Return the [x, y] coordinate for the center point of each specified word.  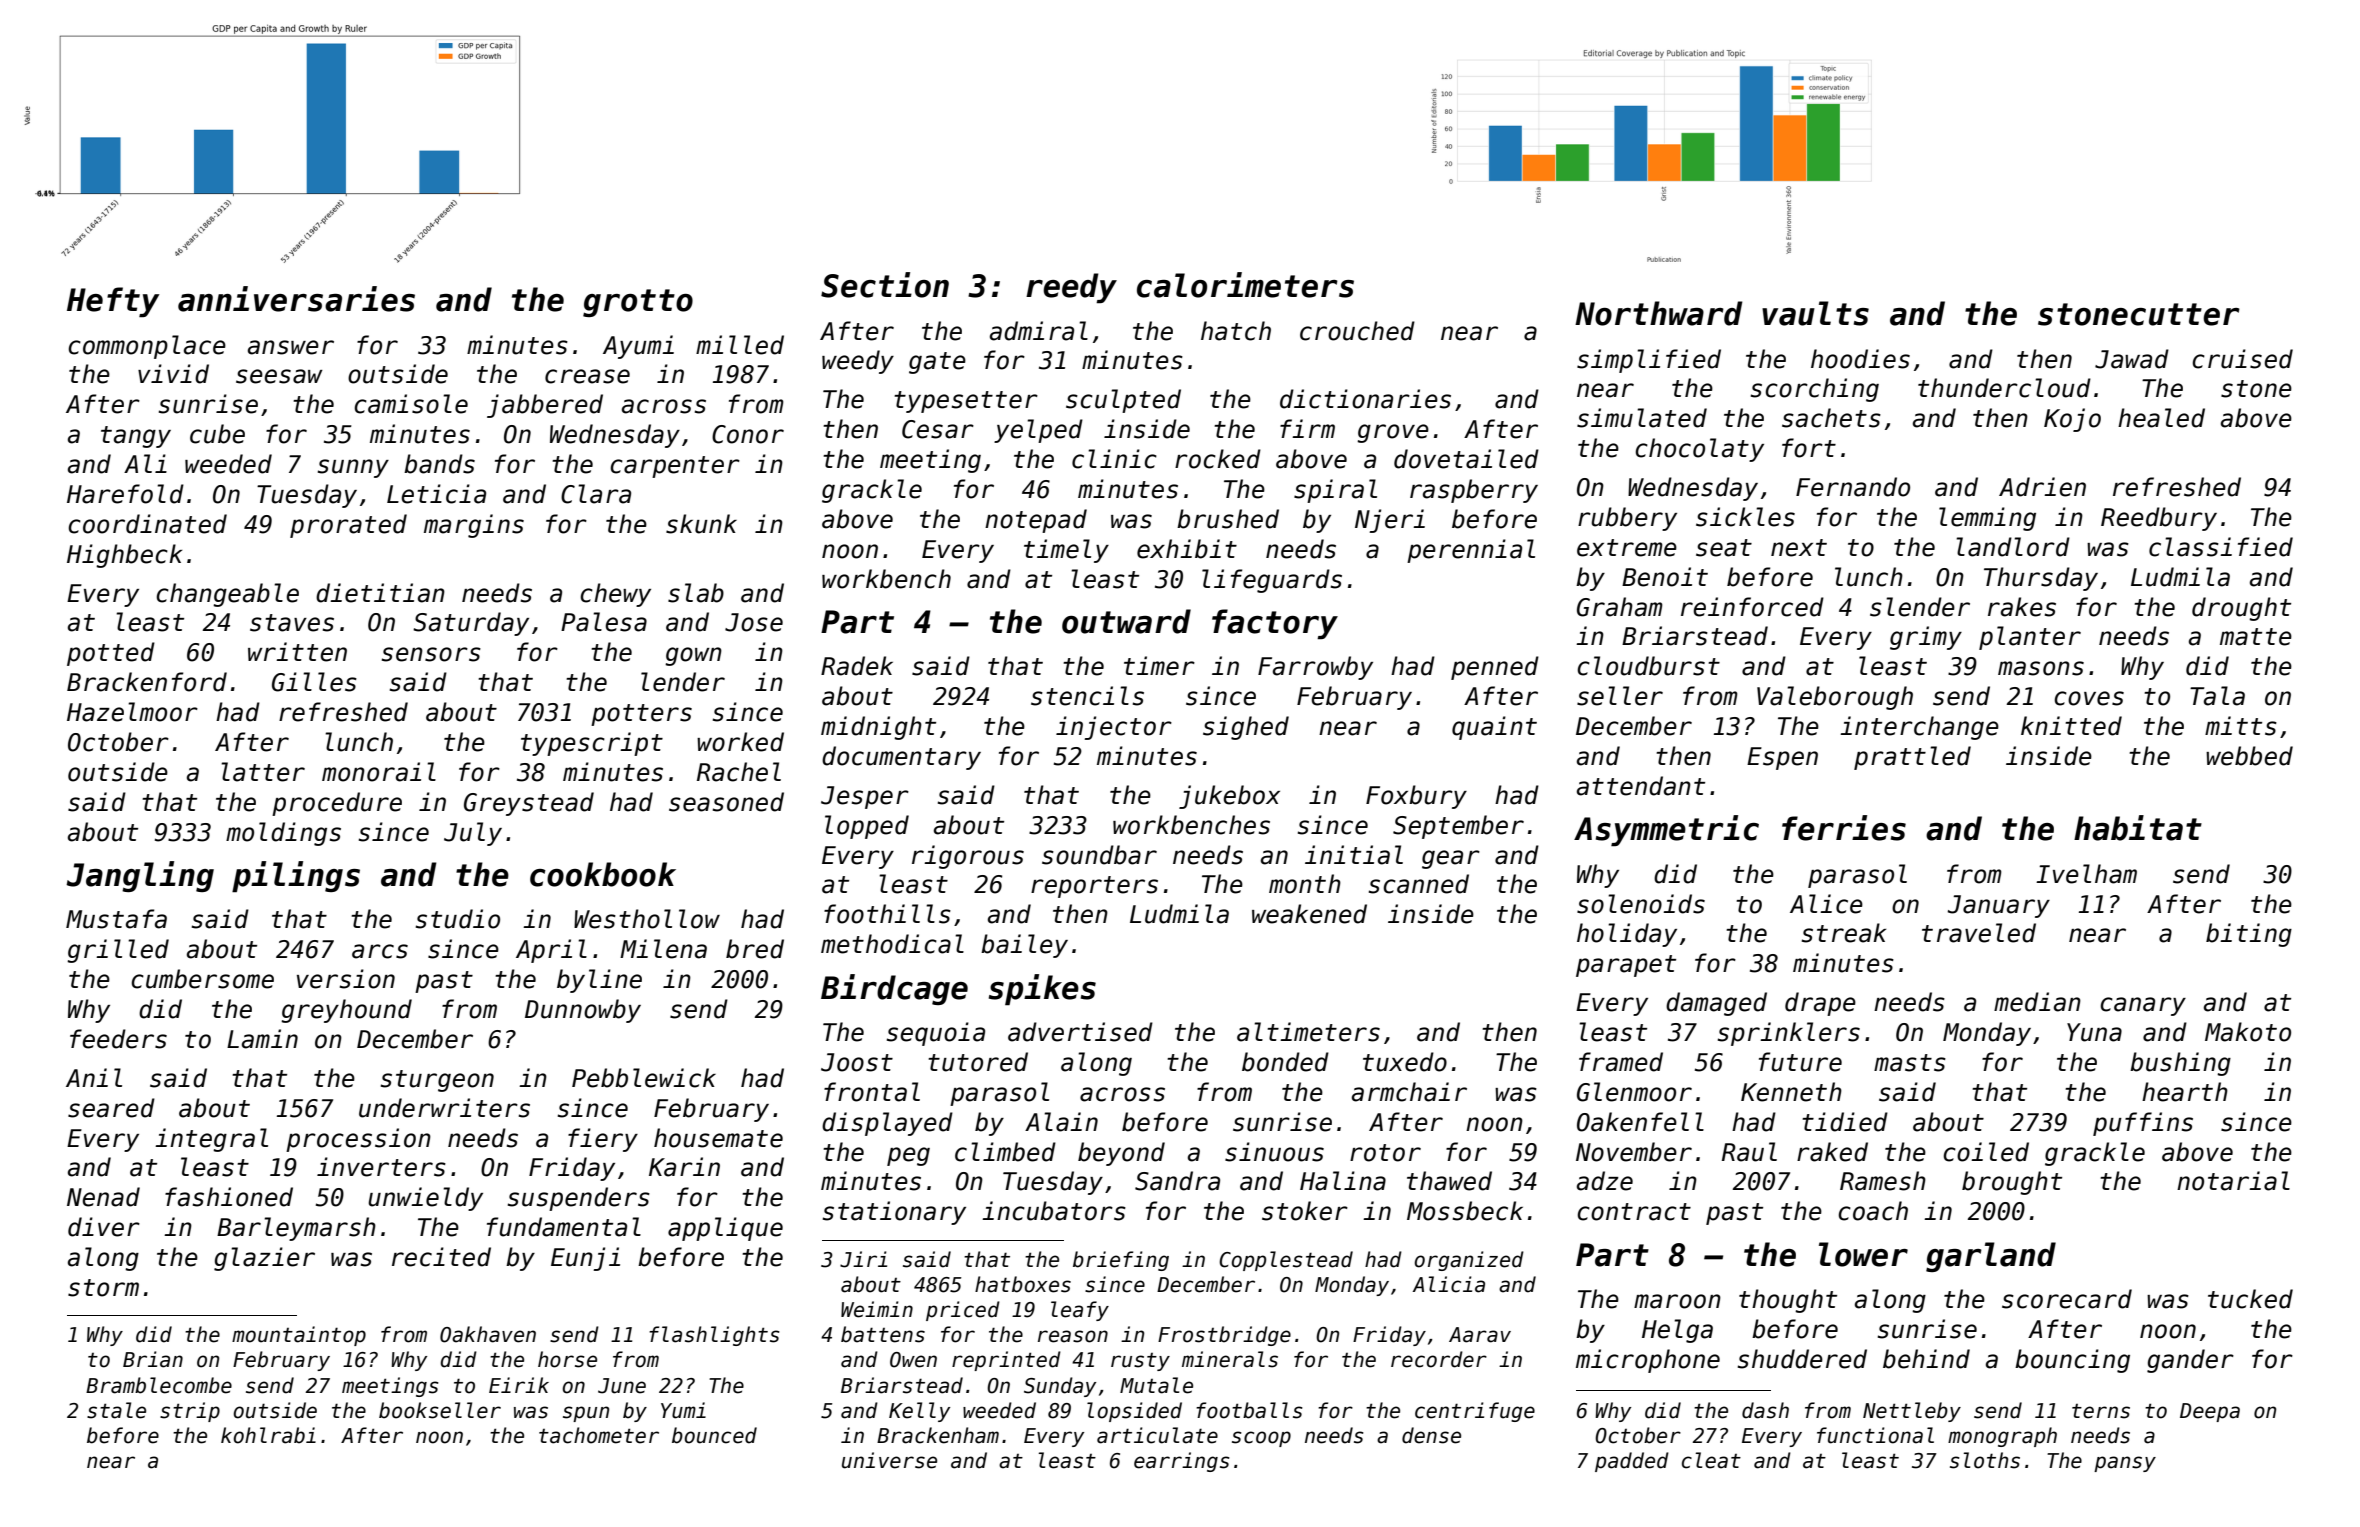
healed [2161, 418]
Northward [1659, 313]
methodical [892, 944]
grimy [1926, 638]
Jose [754, 622]
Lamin [262, 1039]
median [2037, 1002]
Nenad [103, 1197]
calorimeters [1245, 285]
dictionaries [1365, 399]
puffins [2143, 1124]
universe [889, 1460]
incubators [1054, 1211]
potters [641, 715]
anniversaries [296, 299]
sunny [353, 468]
